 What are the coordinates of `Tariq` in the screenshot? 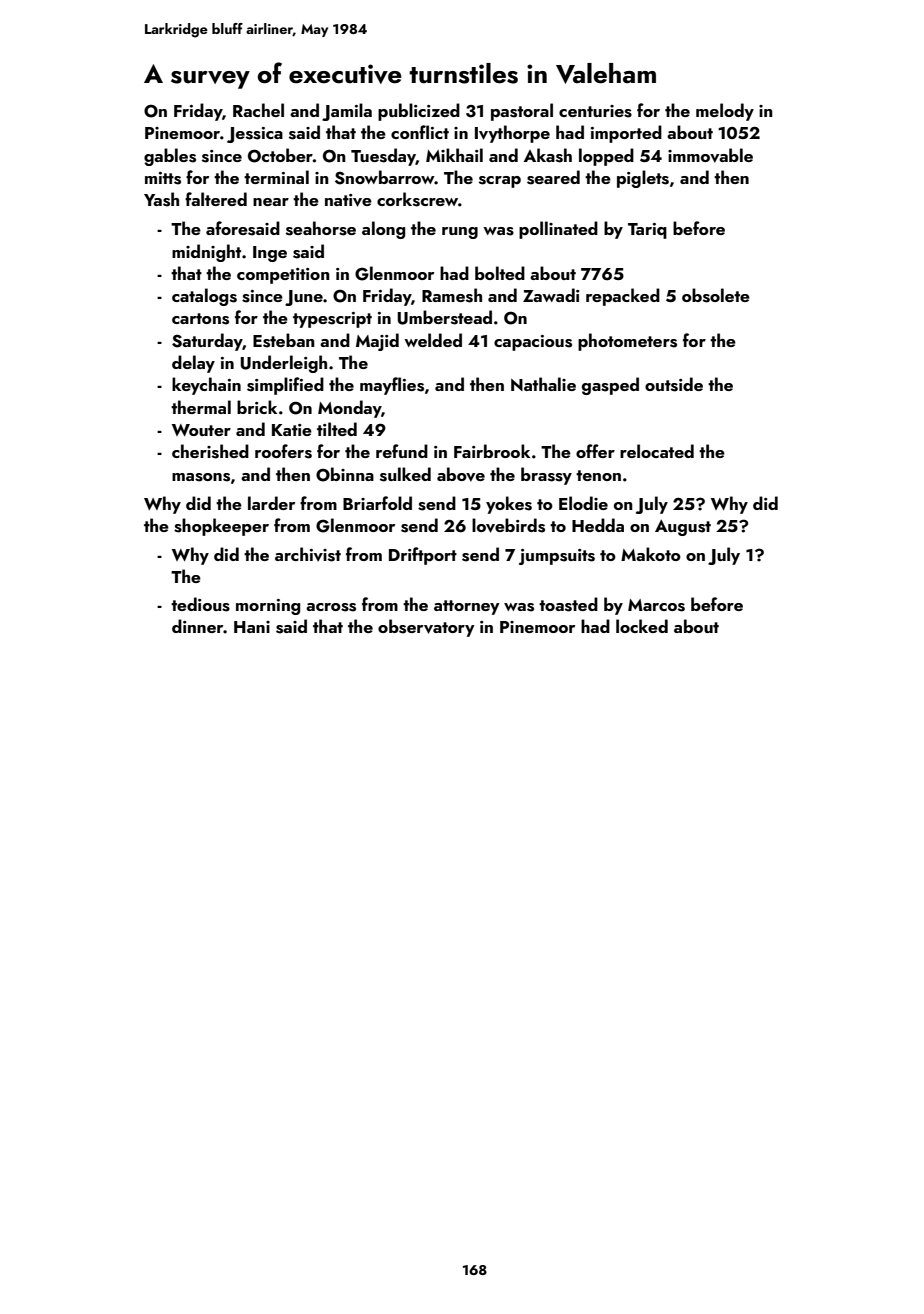 It's located at (647, 231).
